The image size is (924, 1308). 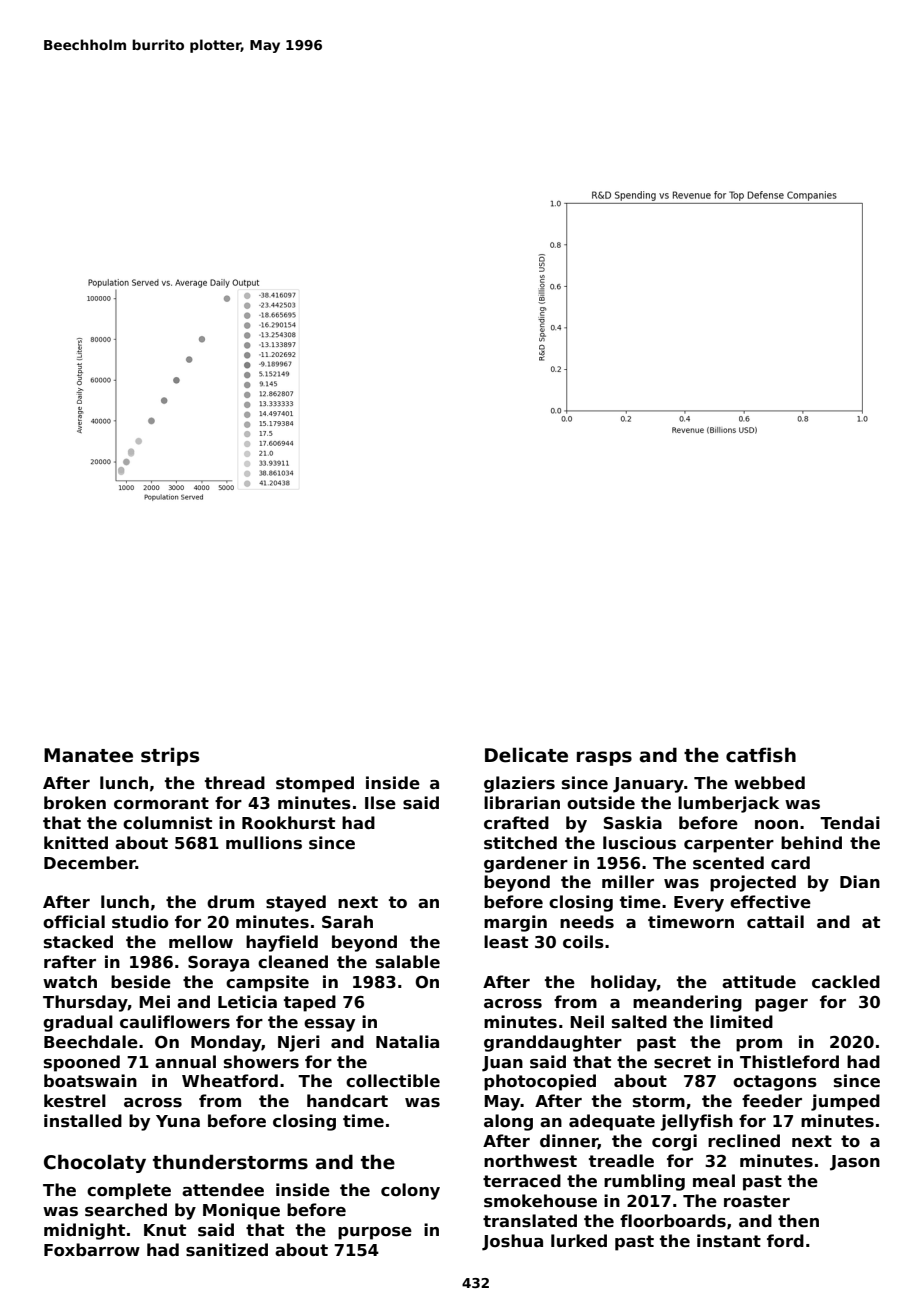 I want to click on Delicate, so click(x=526, y=755).
